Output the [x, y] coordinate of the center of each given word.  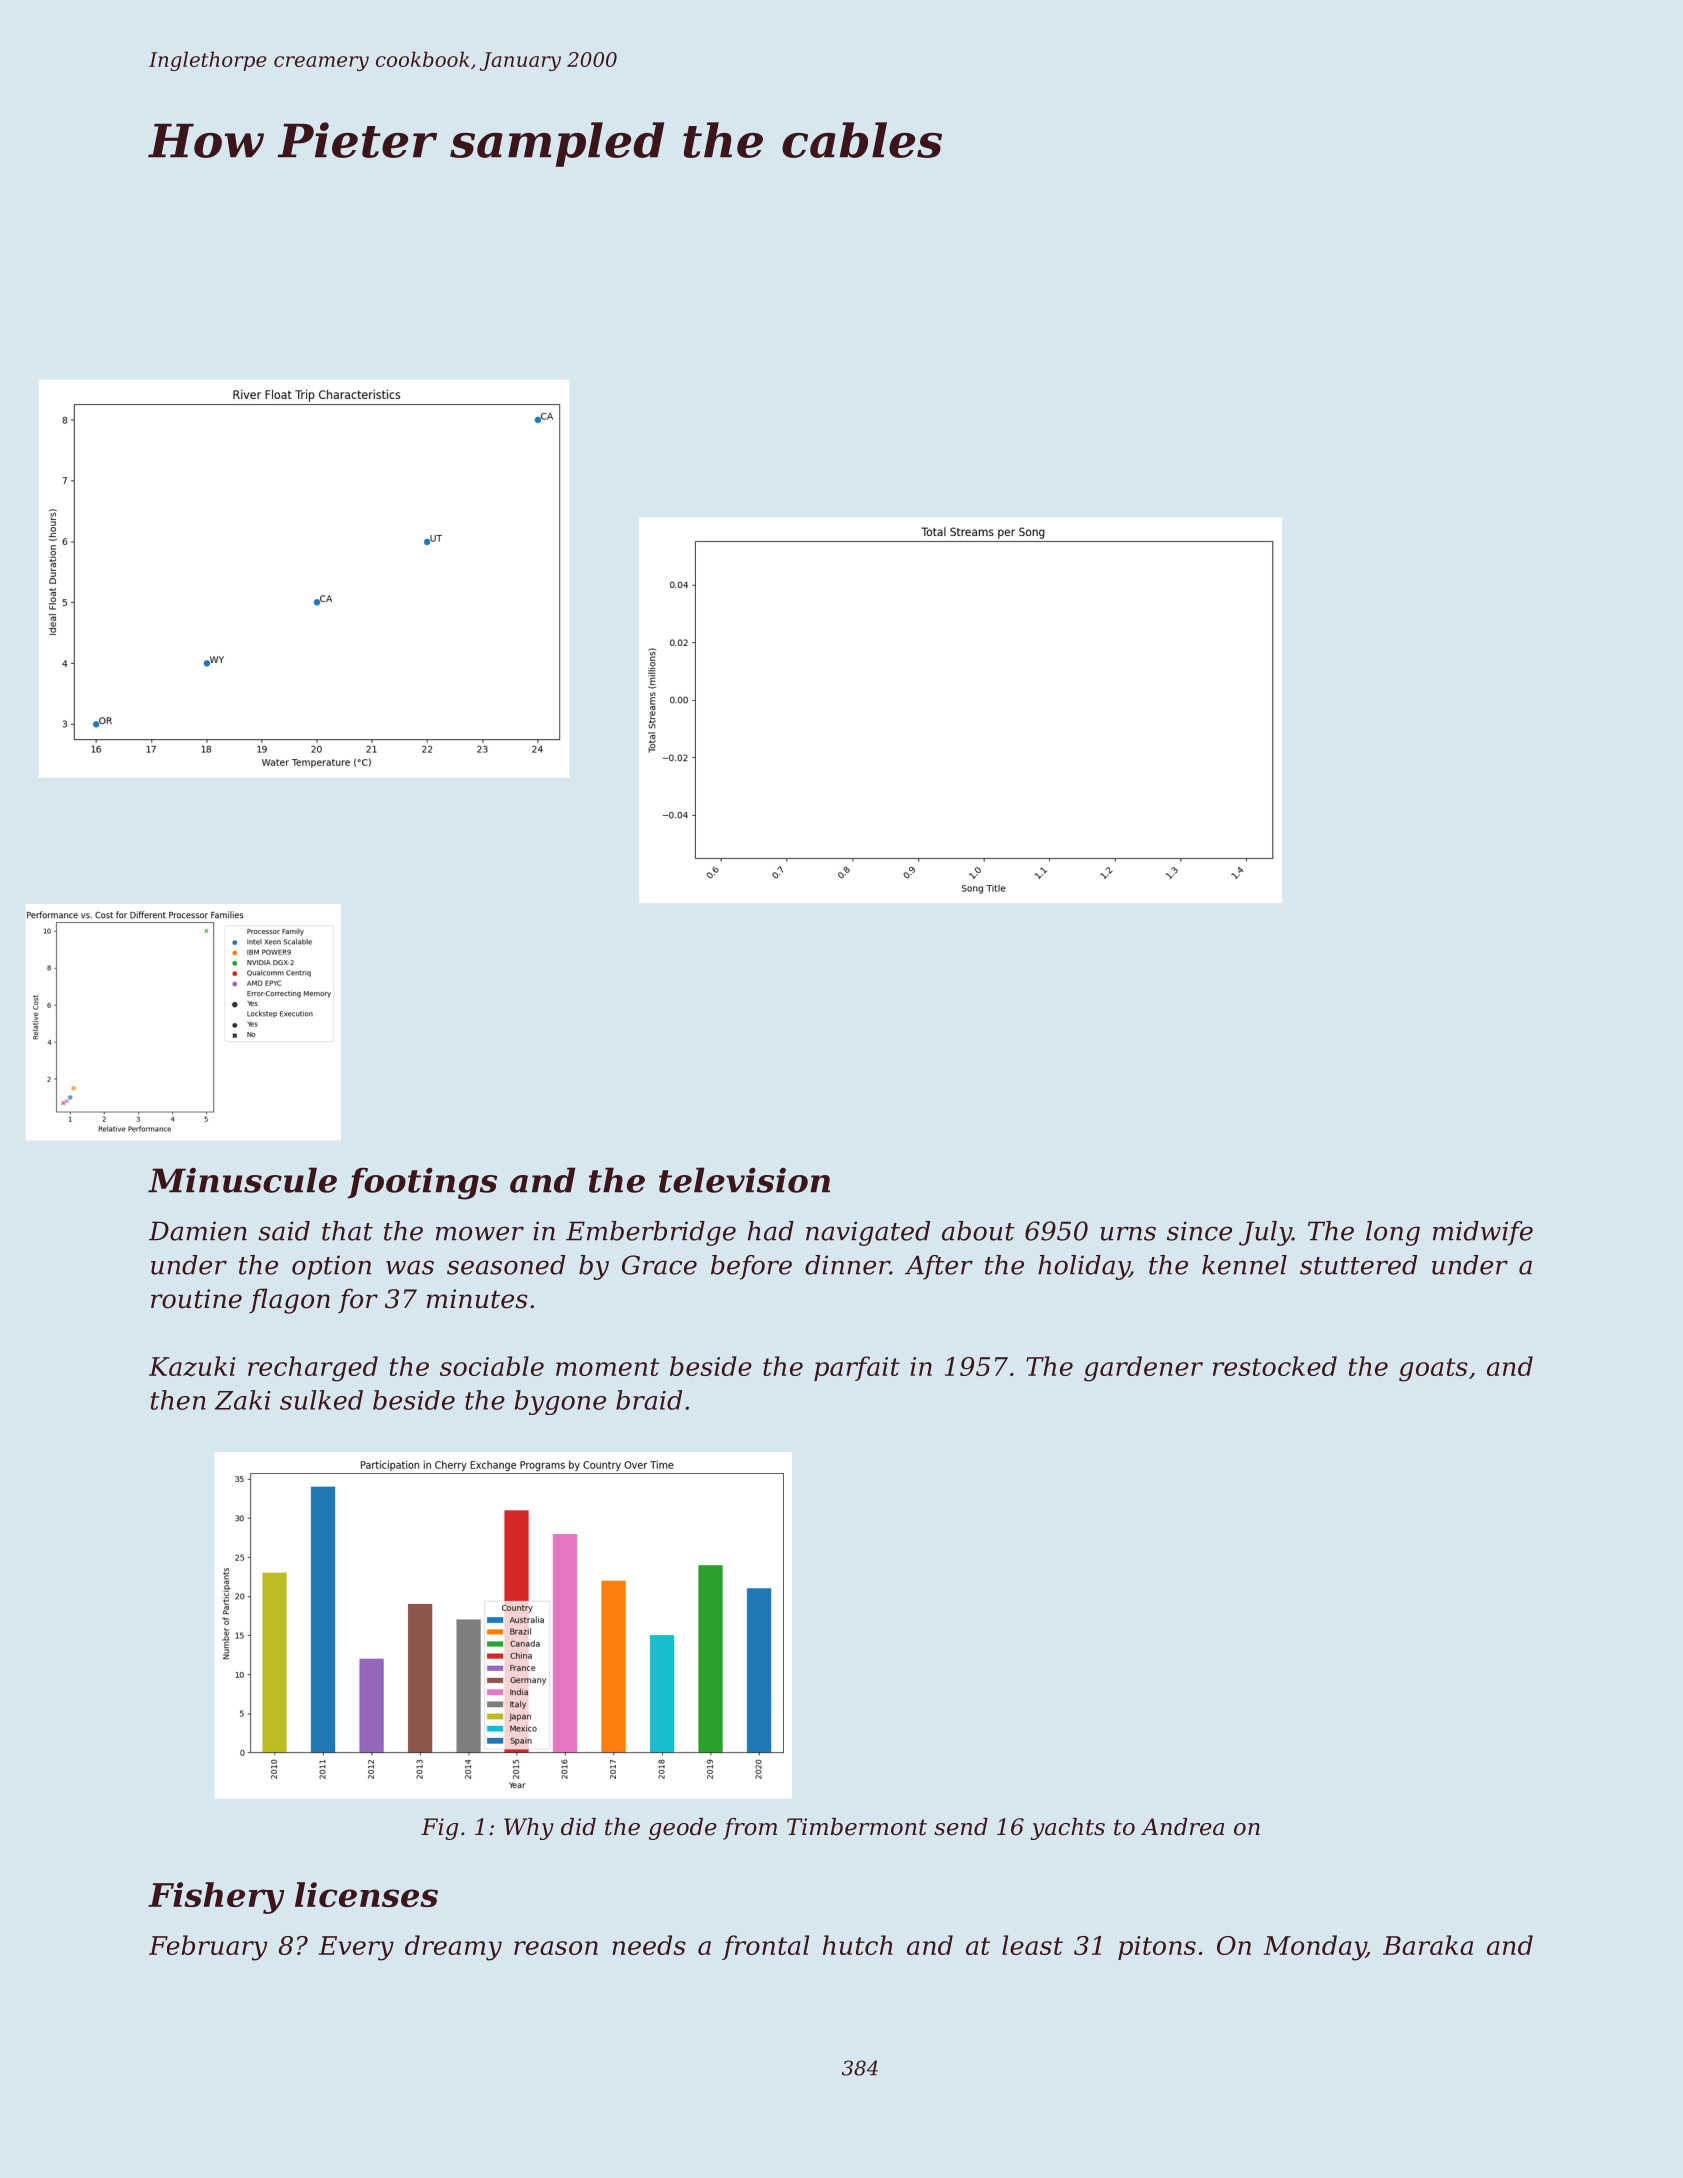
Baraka [1428, 1945]
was [410, 1267]
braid [649, 1400]
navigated [868, 1233]
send [961, 1827]
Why [529, 1829]
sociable [492, 1366]
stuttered [1358, 1265]
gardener [1143, 1369]
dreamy [453, 1948]
